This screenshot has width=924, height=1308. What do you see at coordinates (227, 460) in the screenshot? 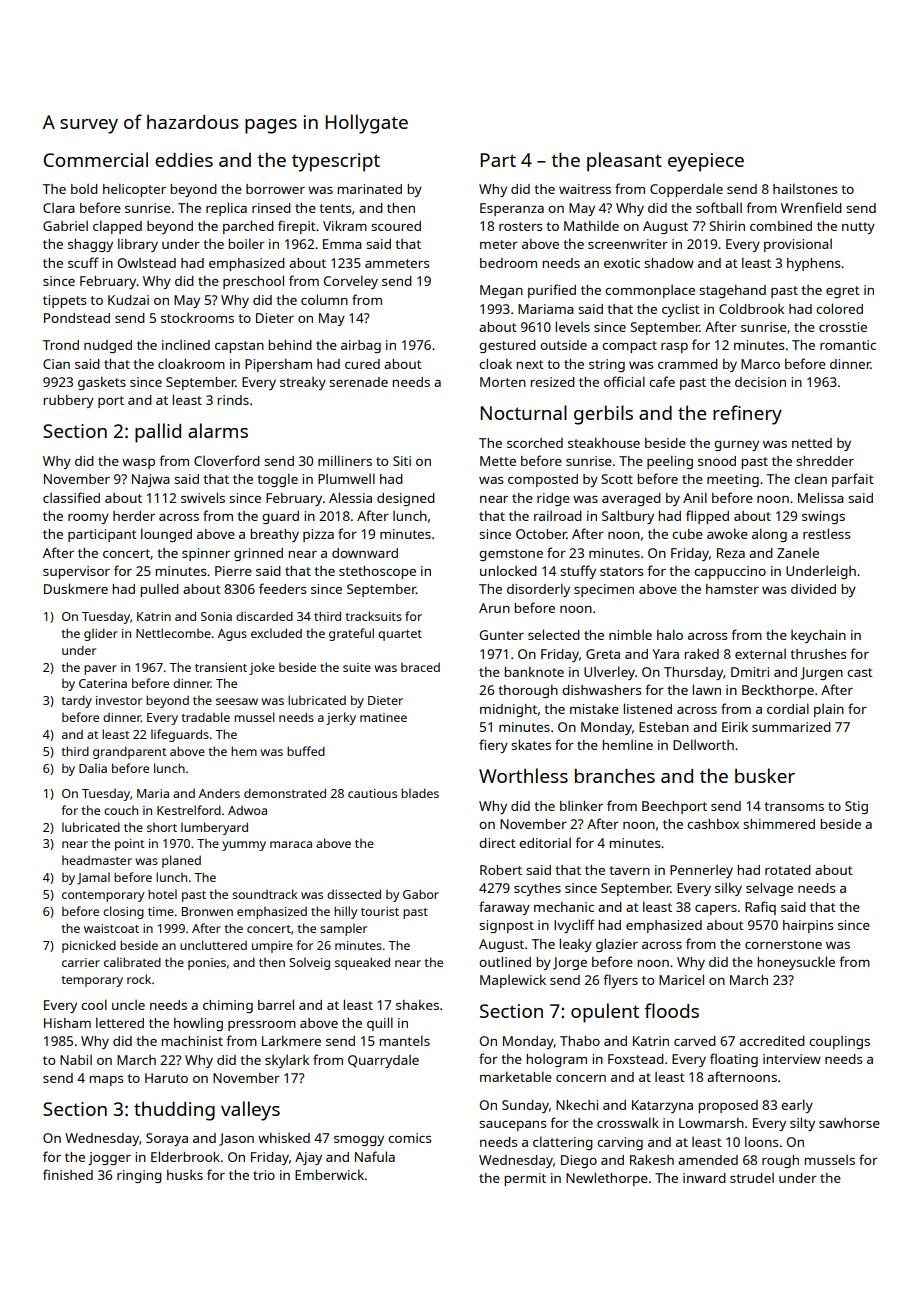
I see `Cloverford` at bounding box center [227, 460].
